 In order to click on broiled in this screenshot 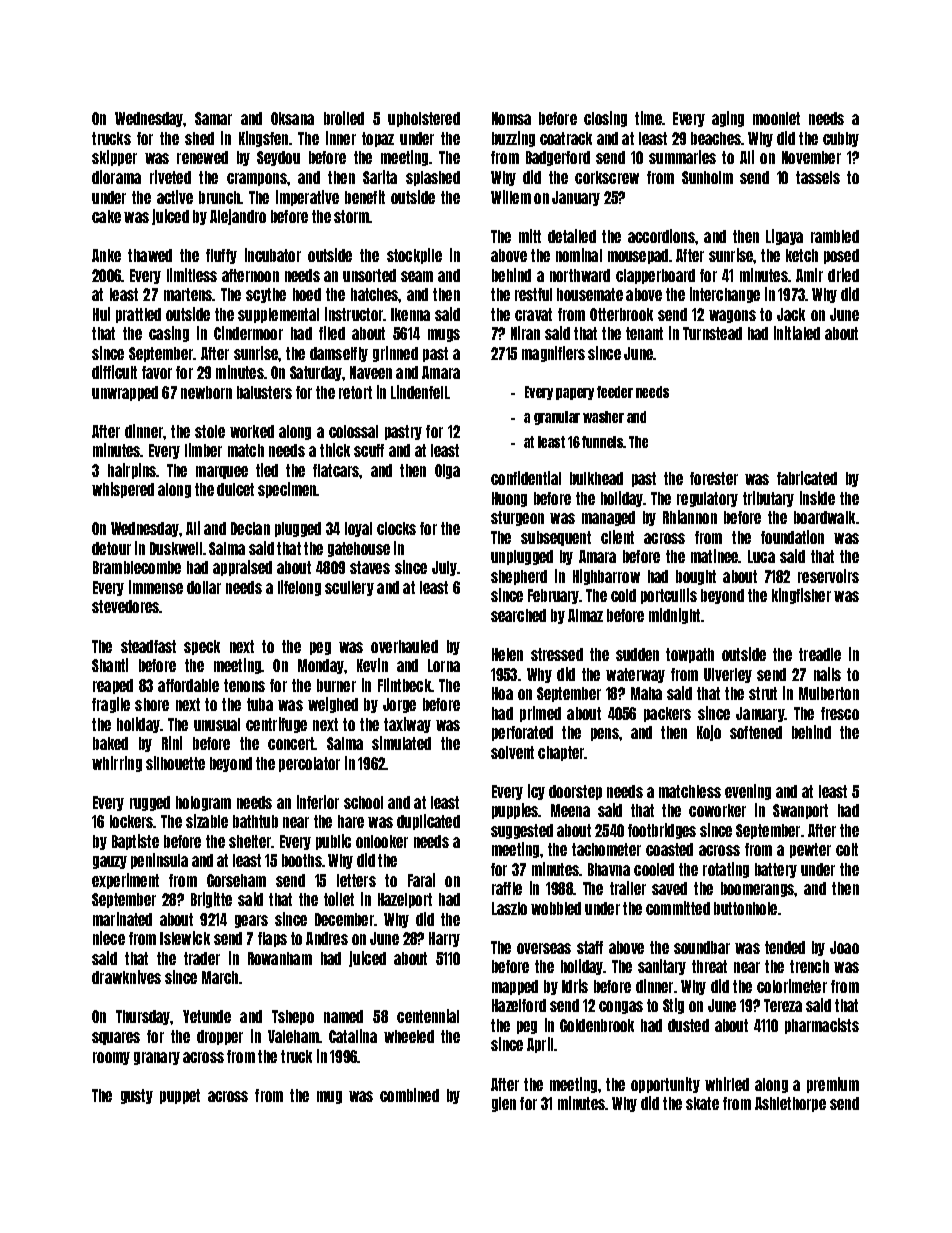, I will do `click(344, 118)`.
